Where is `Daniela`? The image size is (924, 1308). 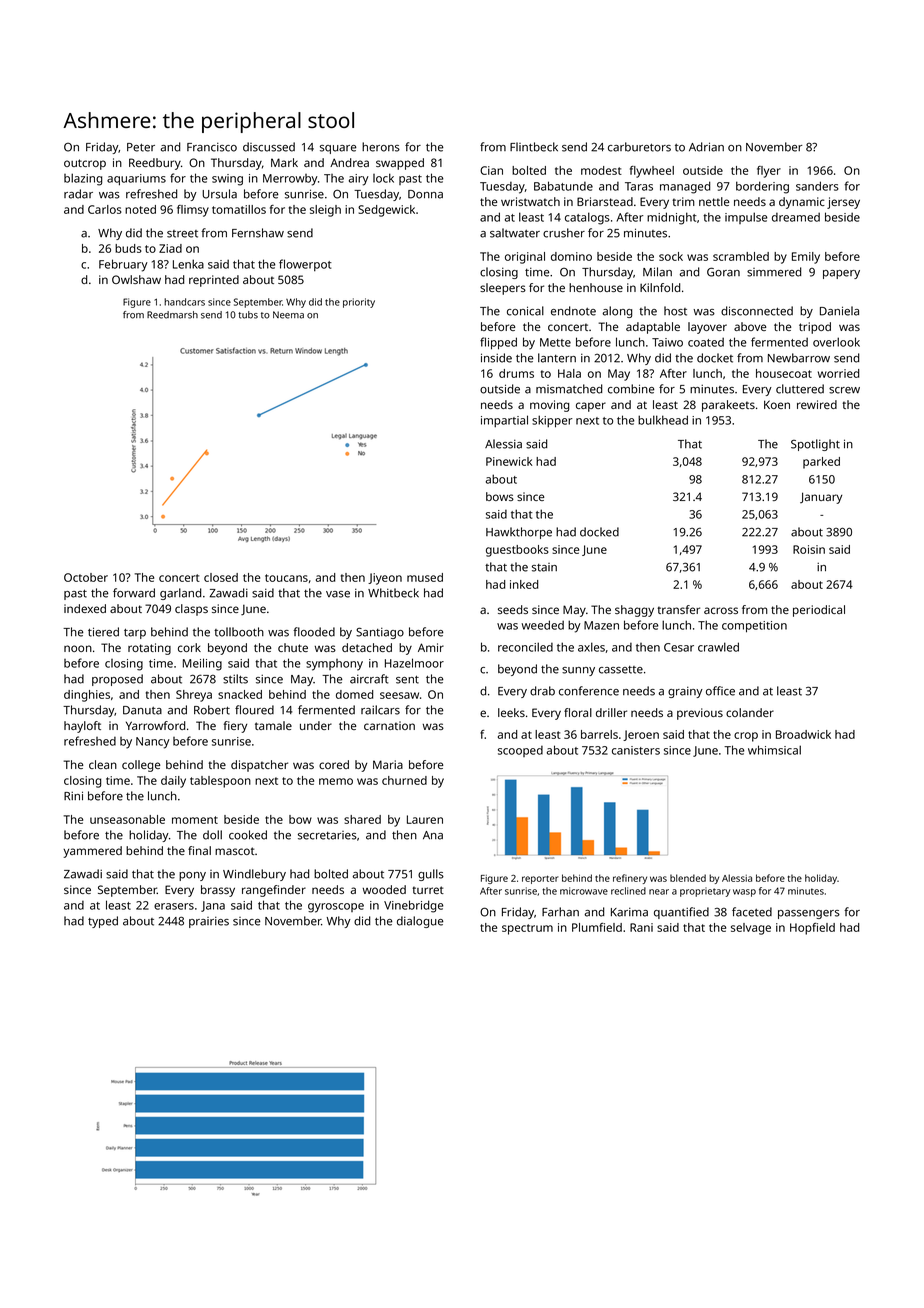
Daniela is located at coordinates (839, 311).
